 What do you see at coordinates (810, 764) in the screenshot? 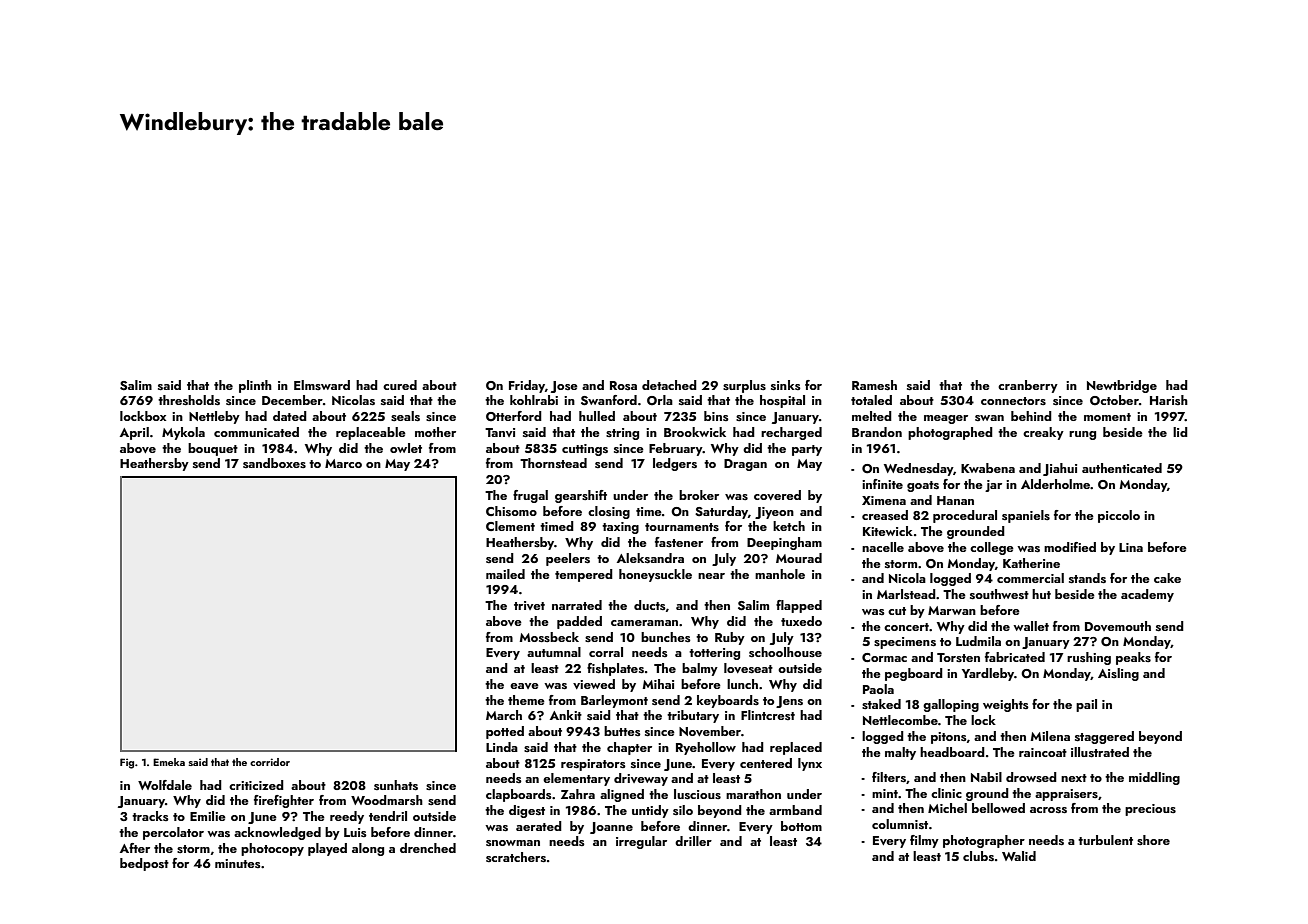
I see `lynx` at bounding box center [810, 764].
